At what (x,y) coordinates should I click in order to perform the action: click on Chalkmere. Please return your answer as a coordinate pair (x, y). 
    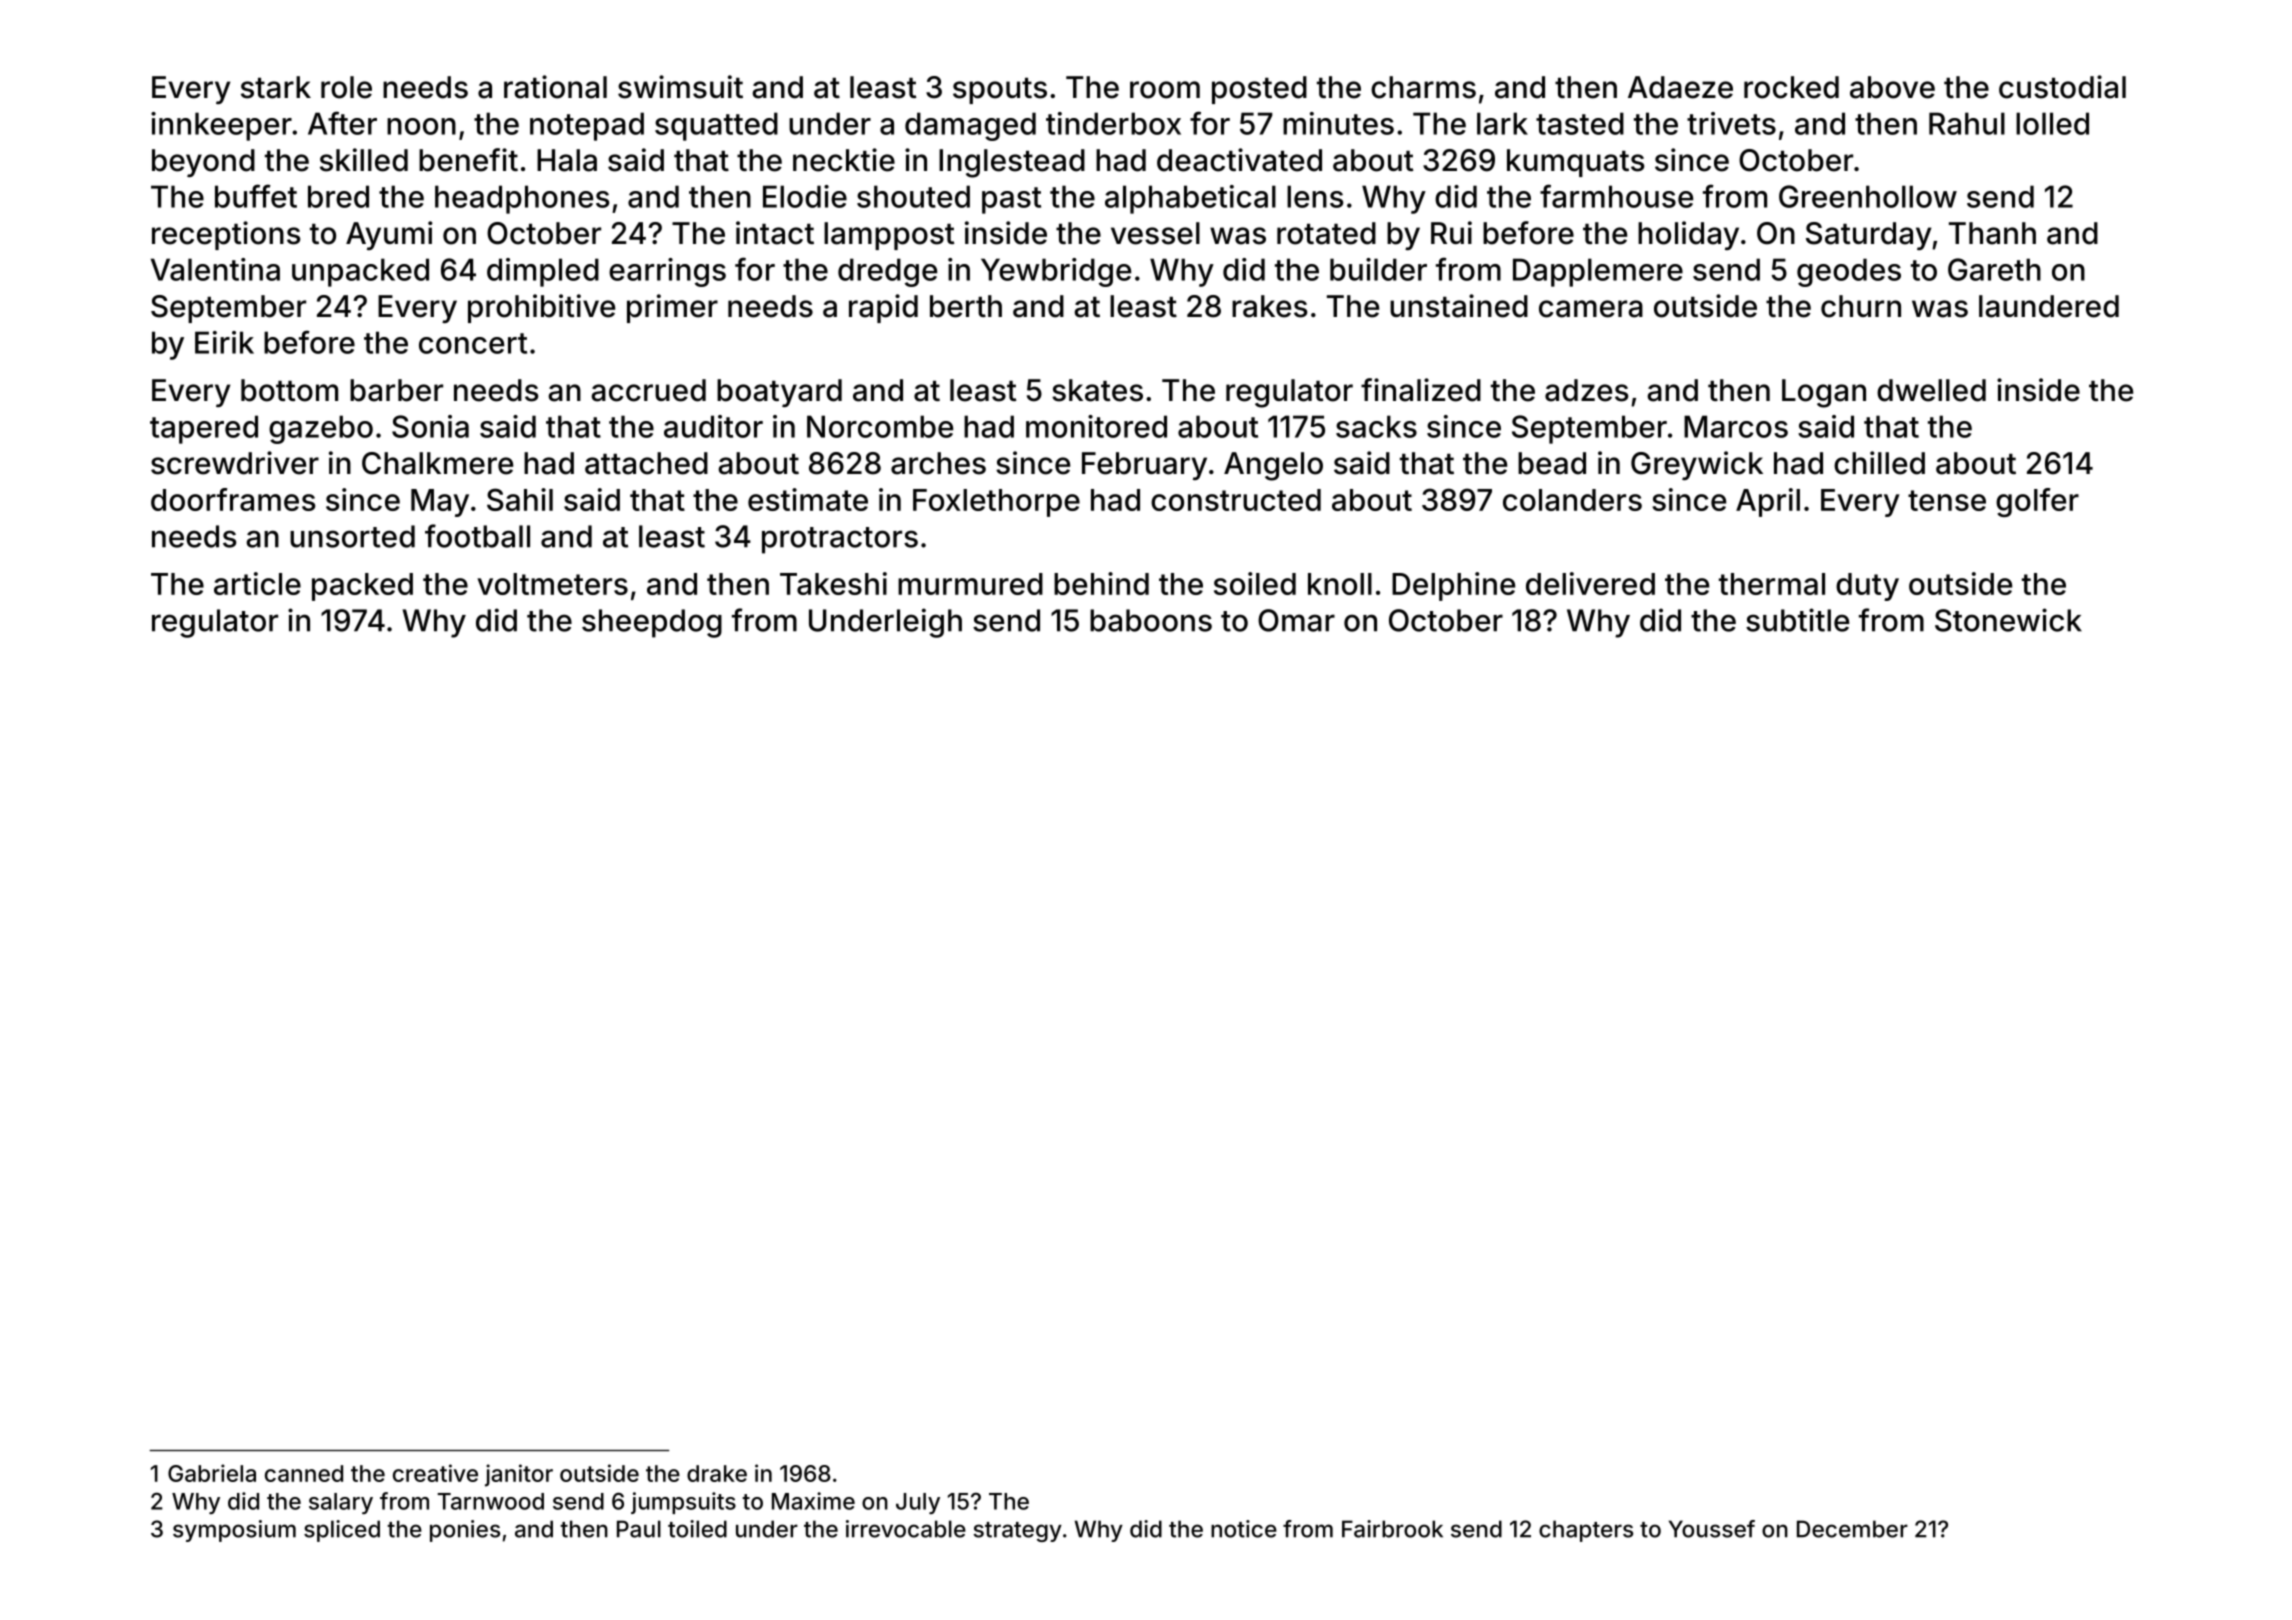
    Looking at the image, I should click on (437, 463).
